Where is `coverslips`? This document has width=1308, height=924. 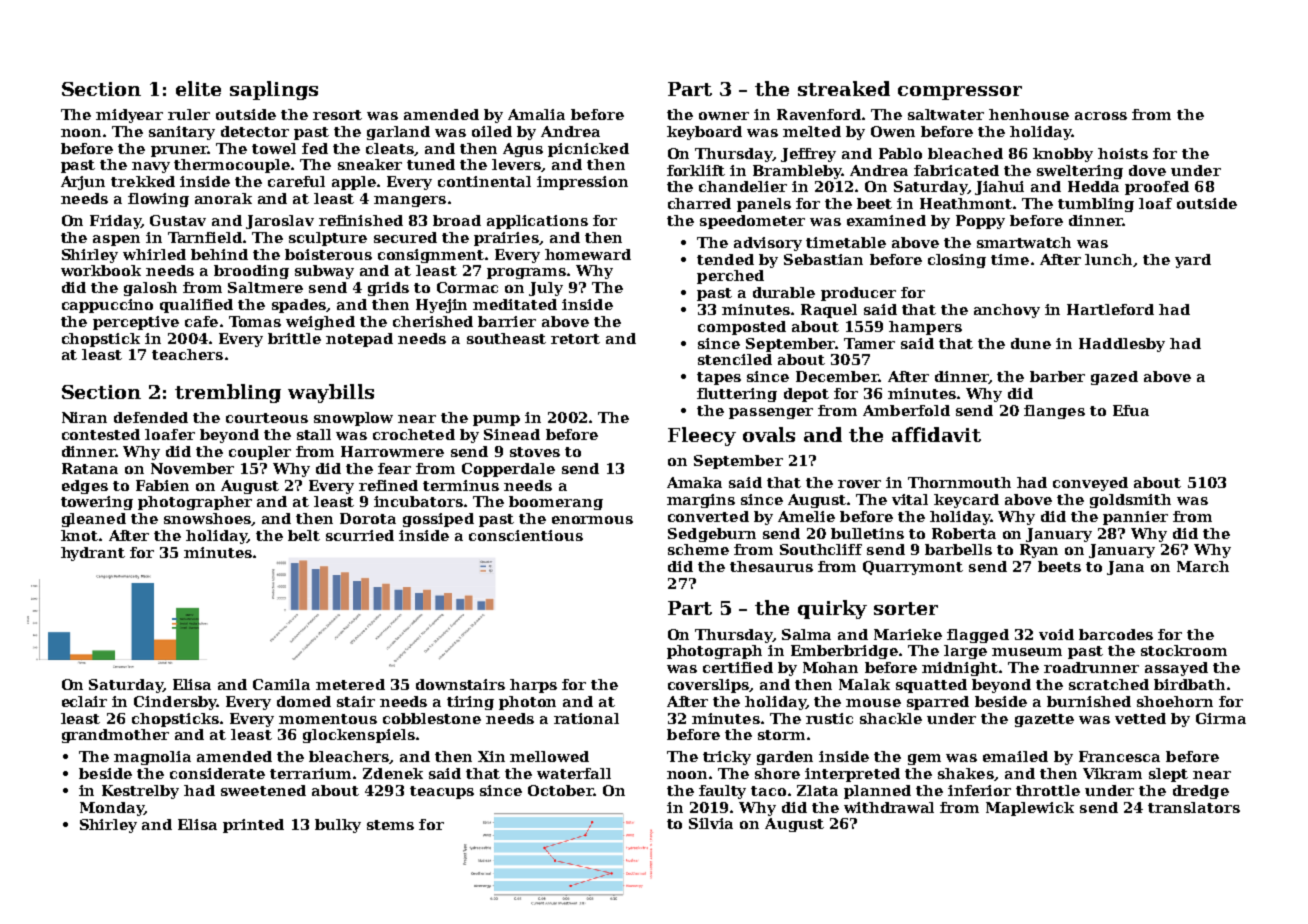 coverslips is located at coordinates (709, 686).
